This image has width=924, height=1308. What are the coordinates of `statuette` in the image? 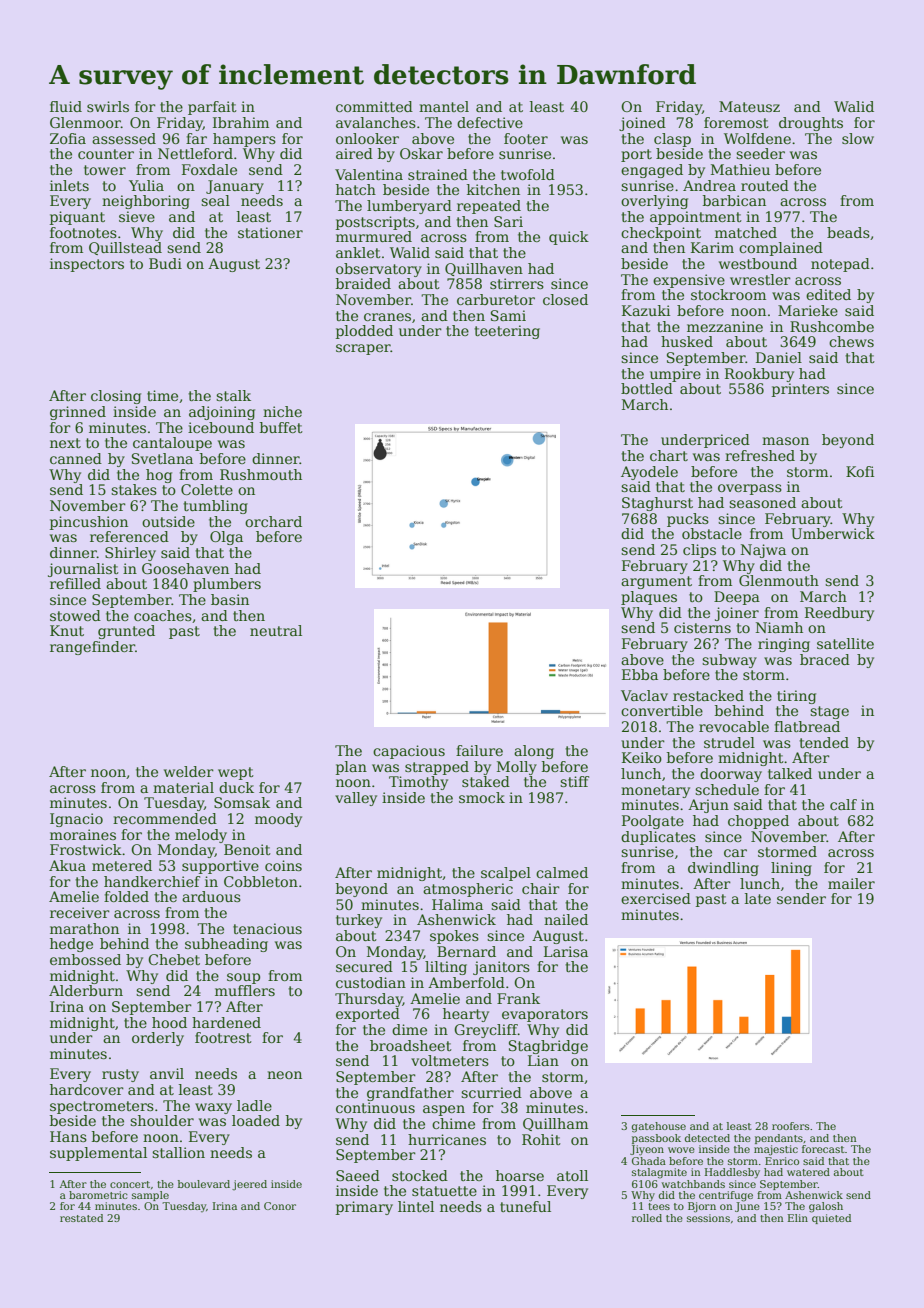 It's located at (444, 1191).
